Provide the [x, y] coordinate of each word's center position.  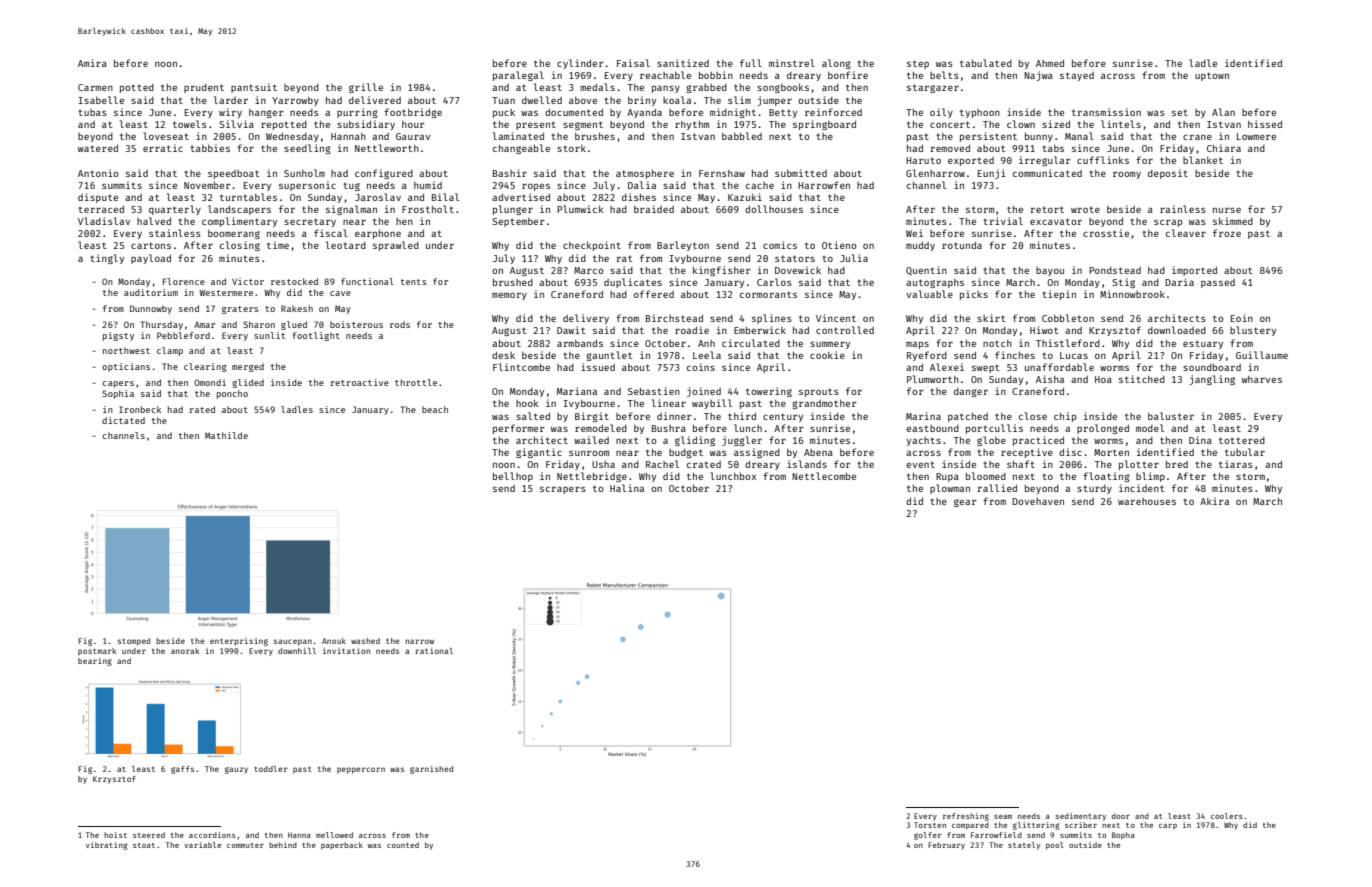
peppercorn [361, 770]
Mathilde [226, 435]
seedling [307, 149]
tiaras [1236, 464]
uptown [1212, 76]
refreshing [966, 817]
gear [965, 503]
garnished [431, 770]
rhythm [692, 125]
